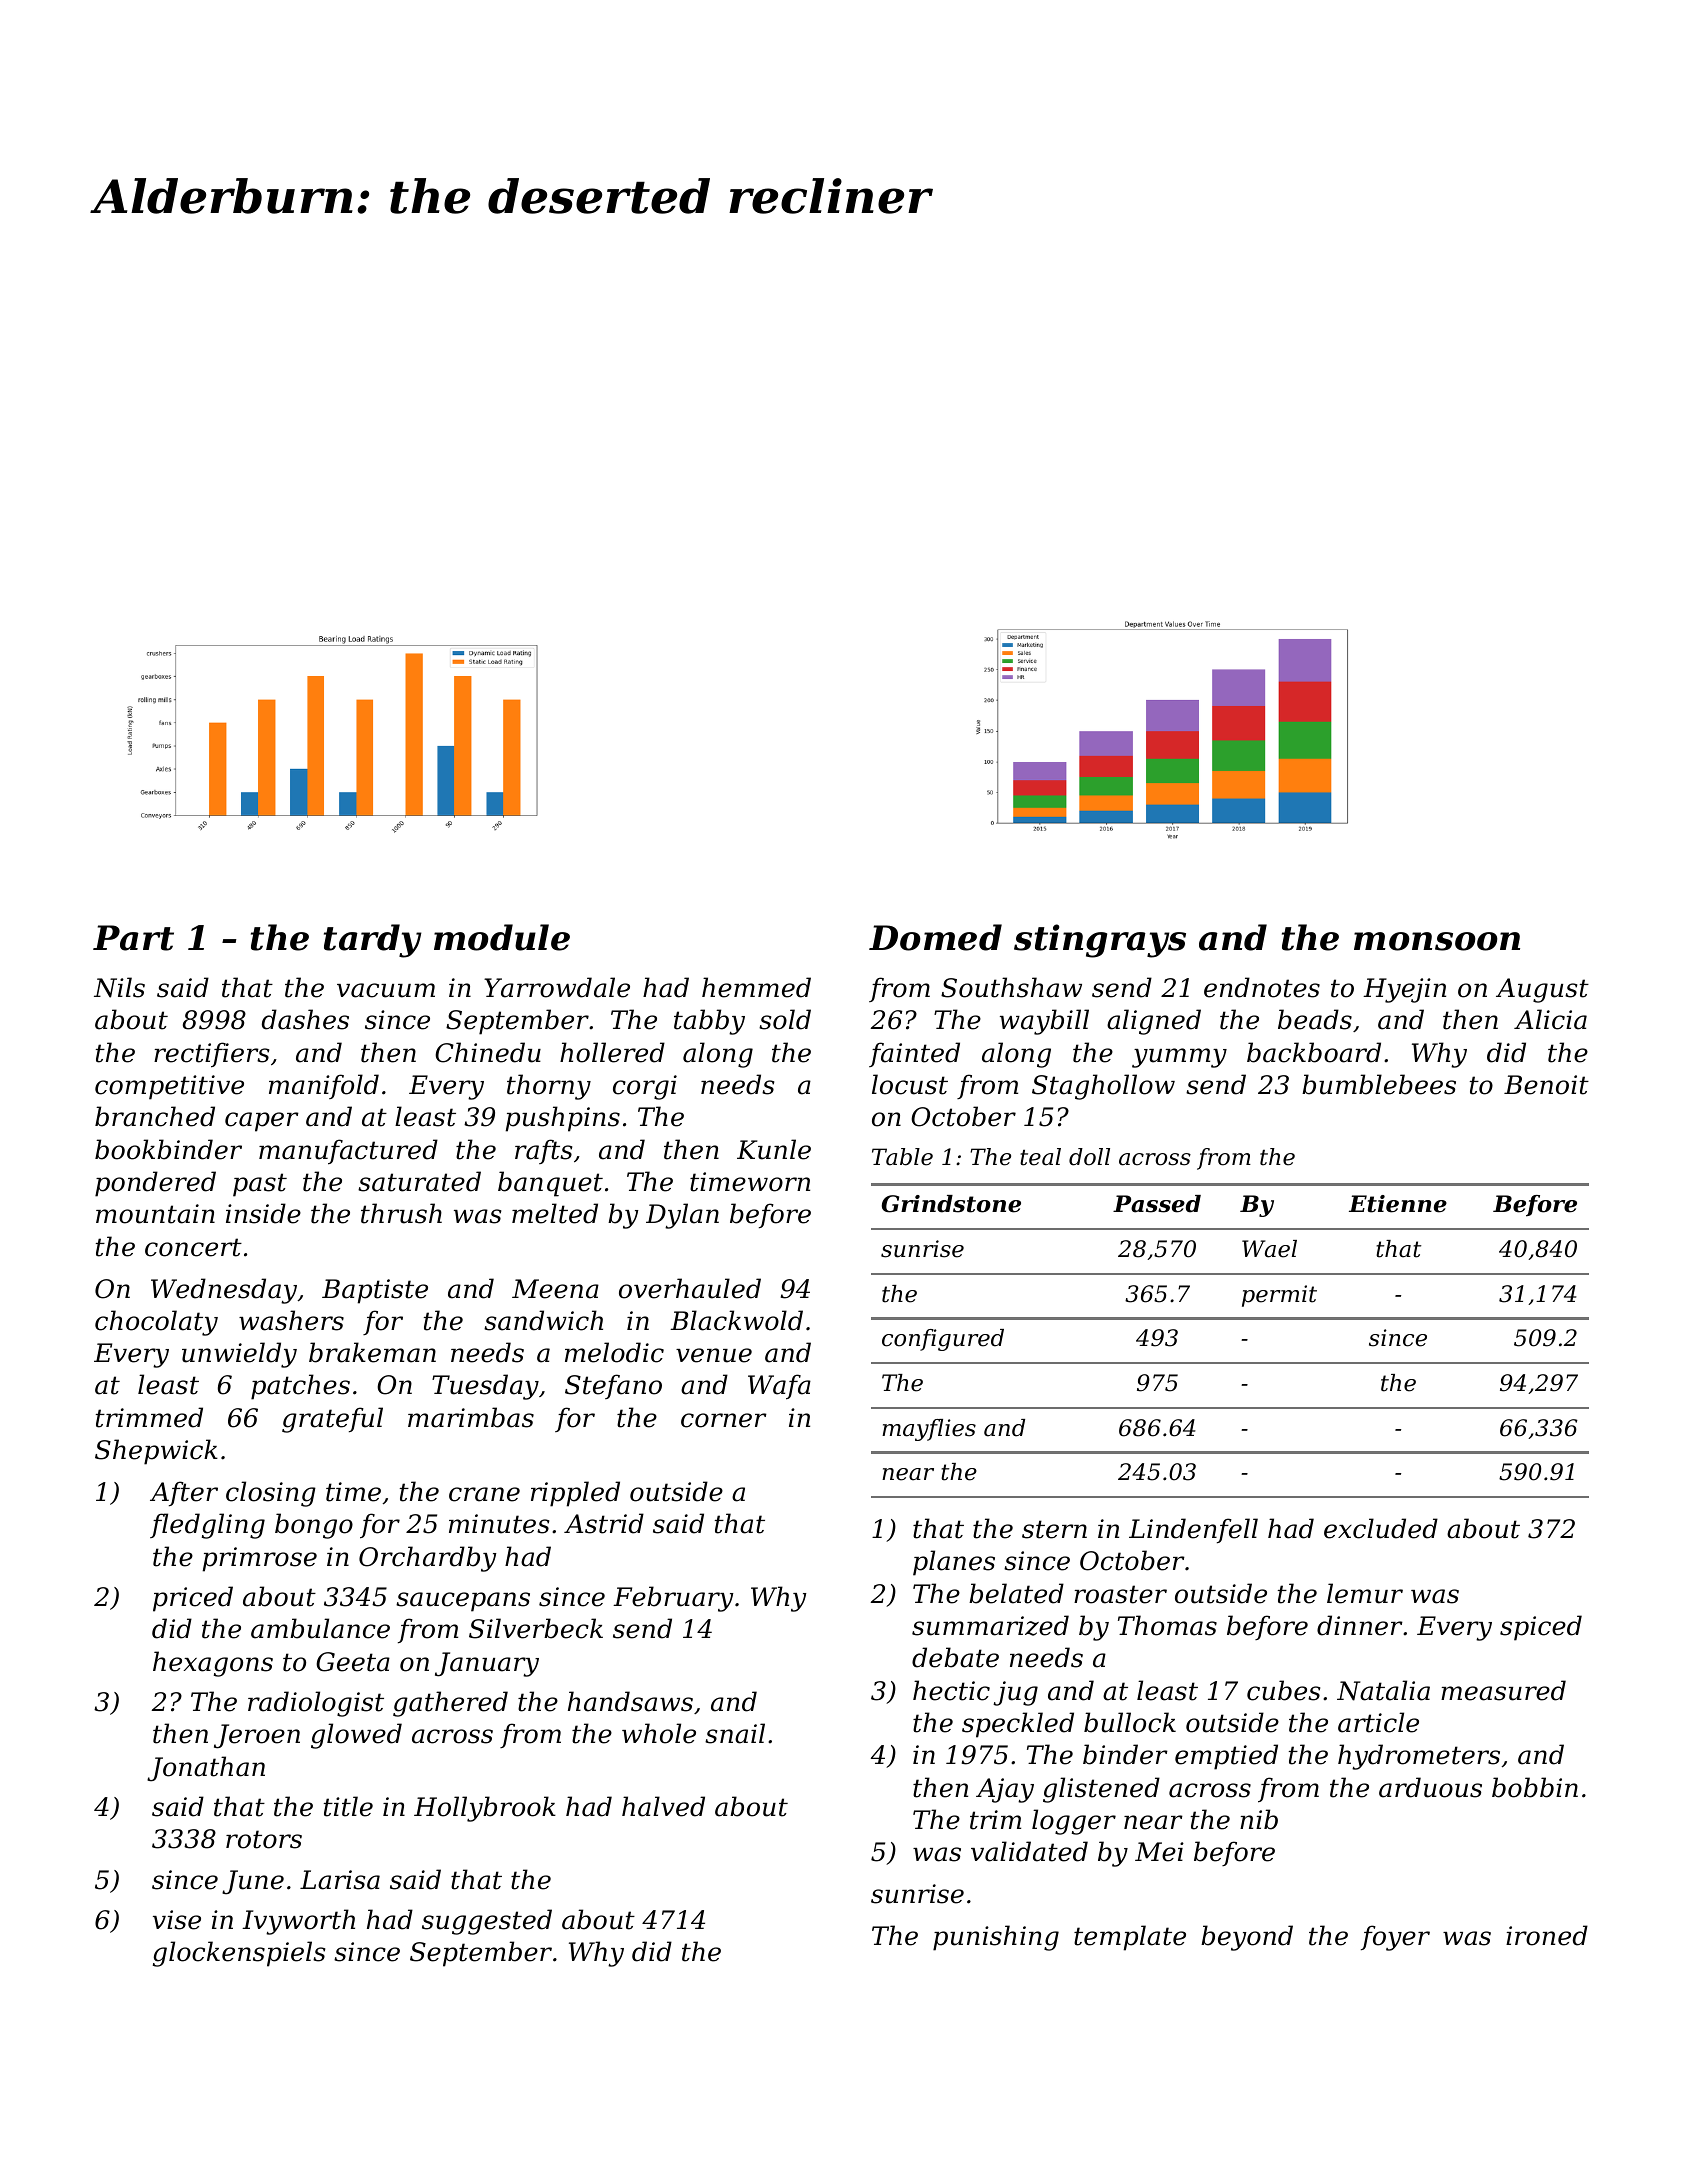 The height and width of the page is (2178, 1683). What do you see at coordinates (1437, 941) in the page?
I see `monsoon` at bounding box center [1437, 941].
